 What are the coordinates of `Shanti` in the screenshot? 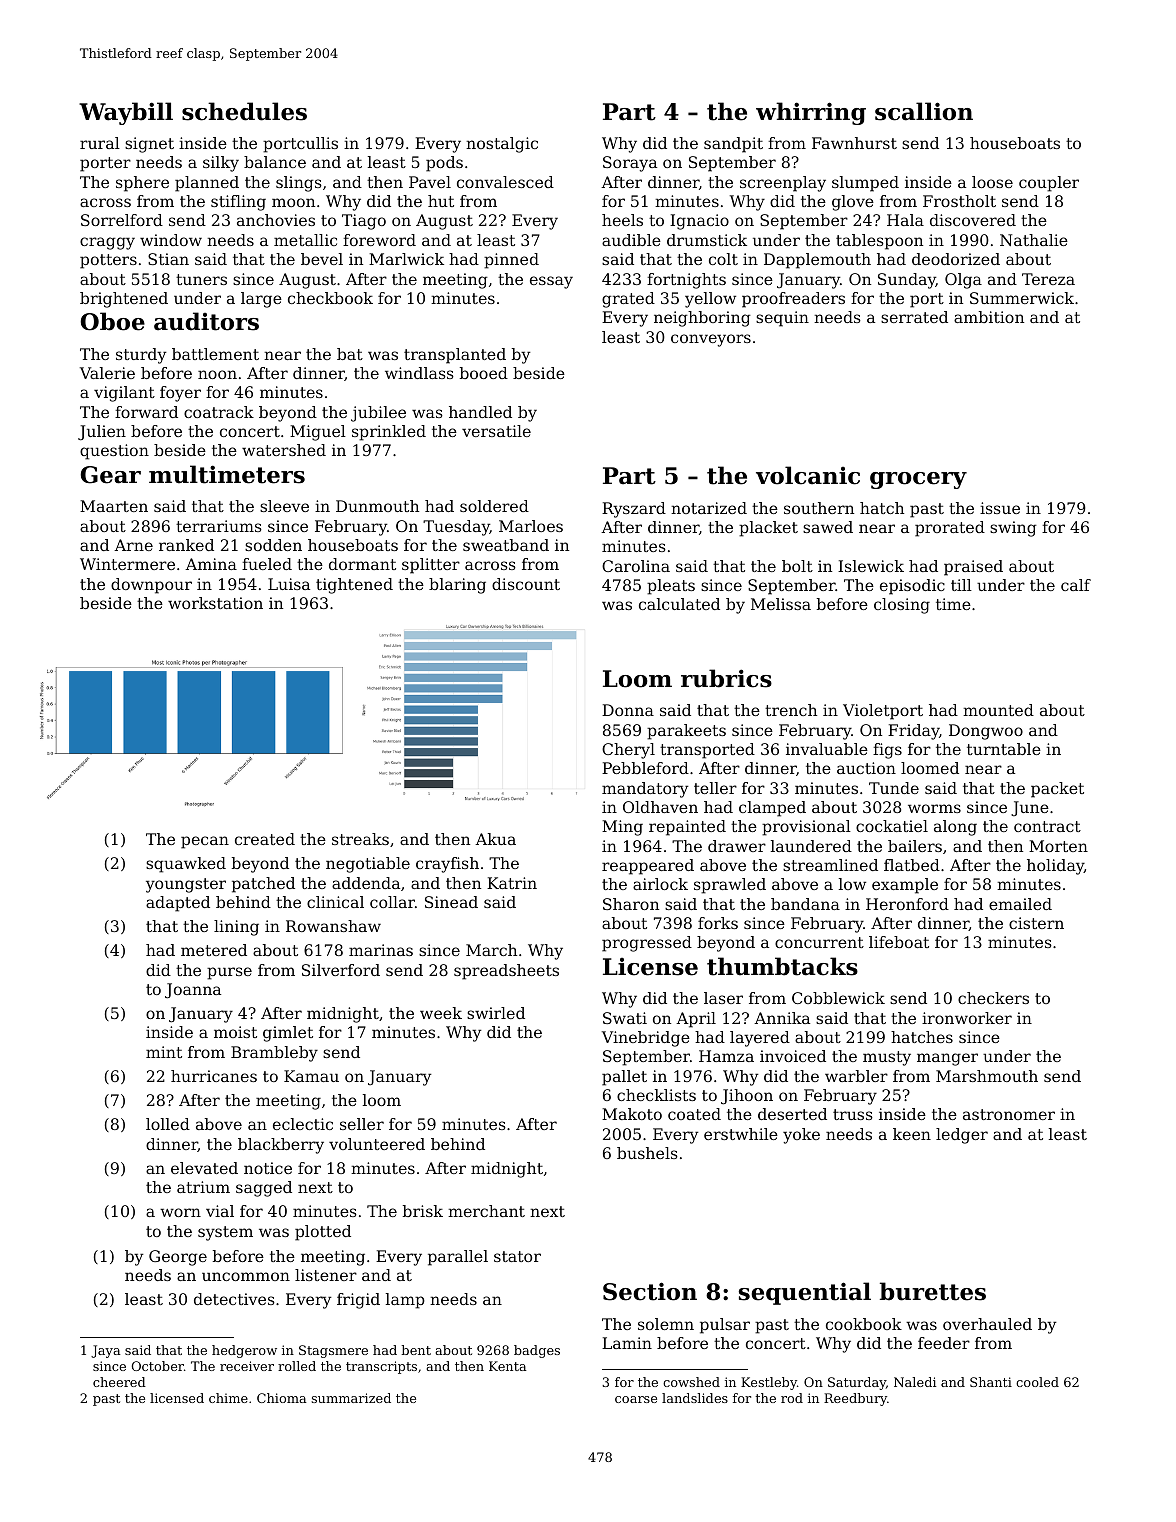 It's located at (991, 1382).
